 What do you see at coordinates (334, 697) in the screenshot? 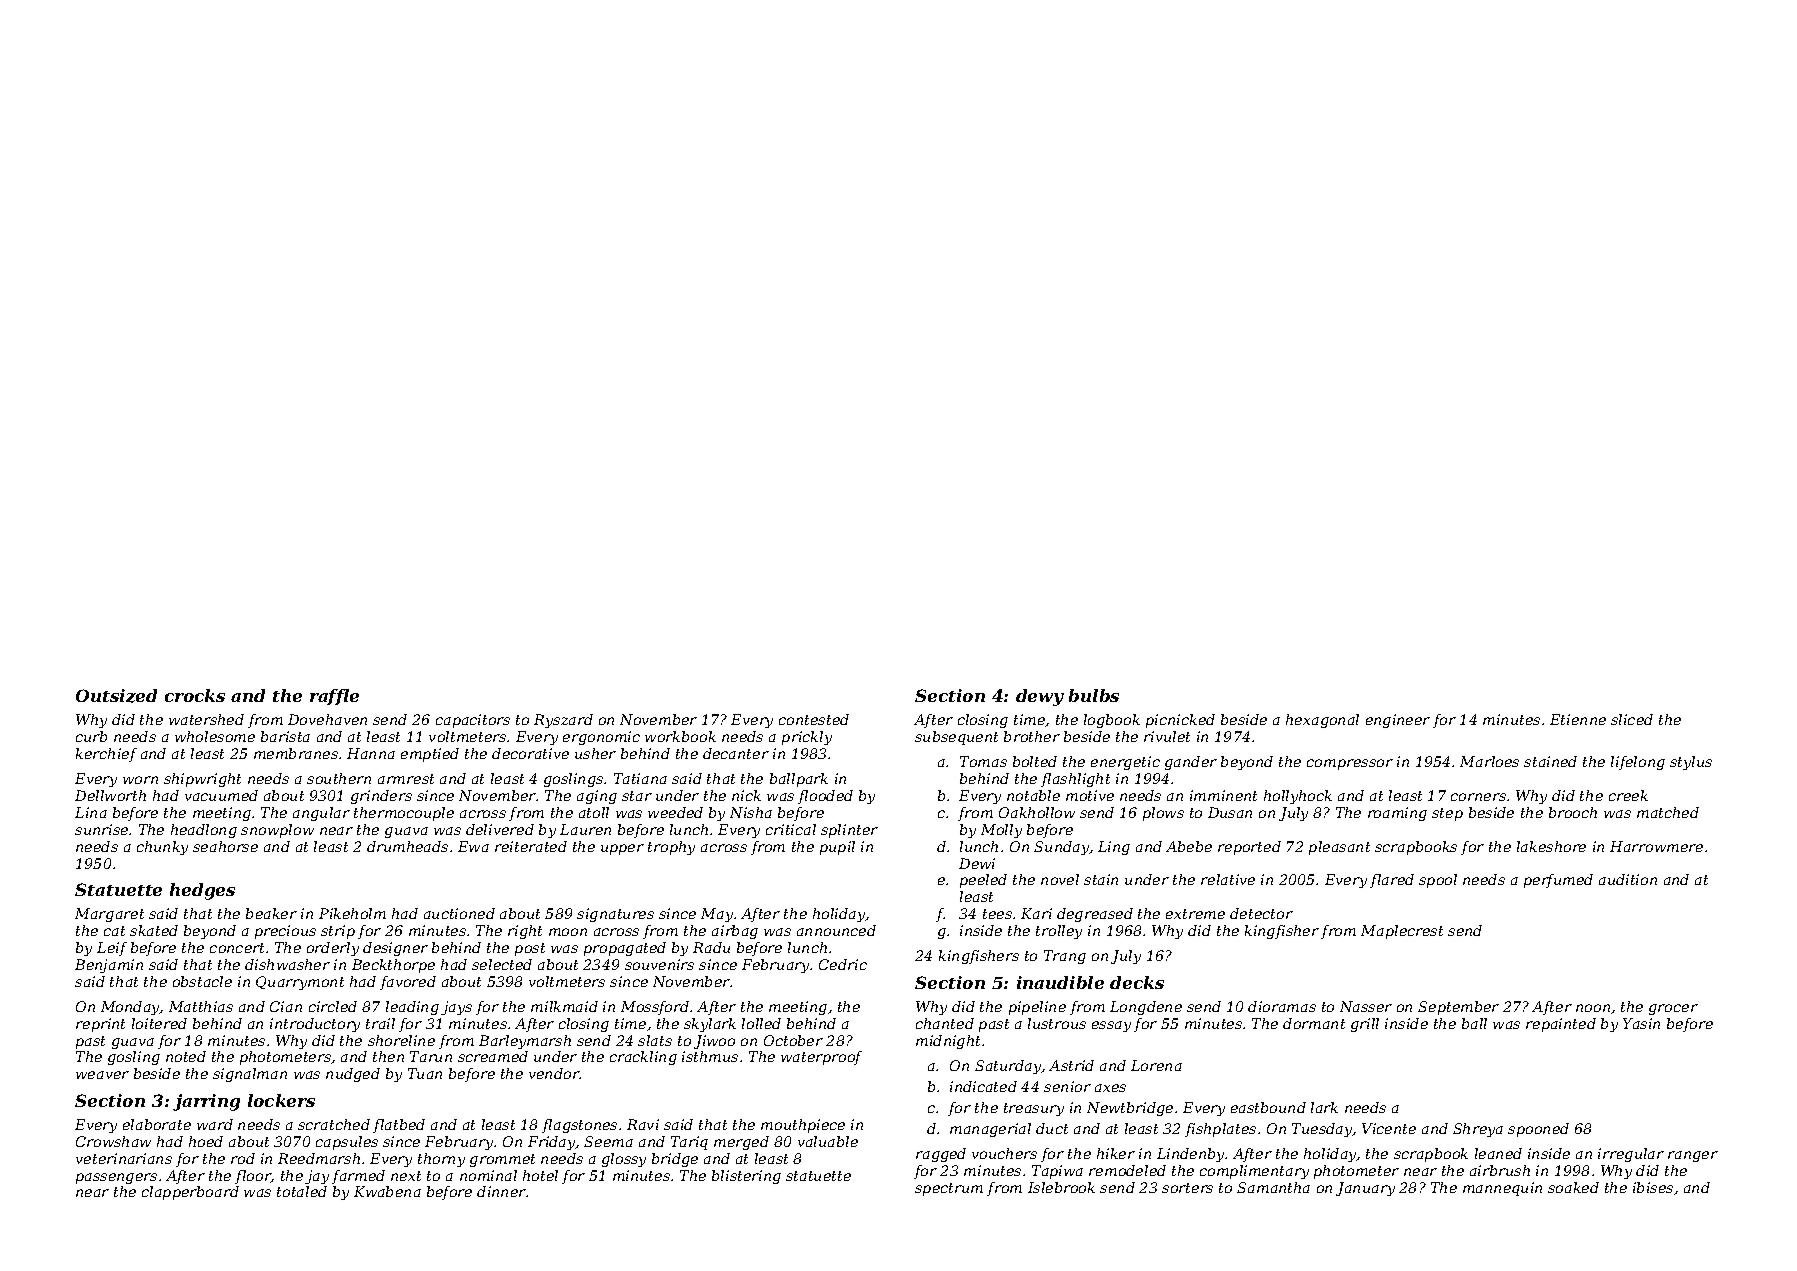
I see `raffle` at bounding box center [334, 697].
